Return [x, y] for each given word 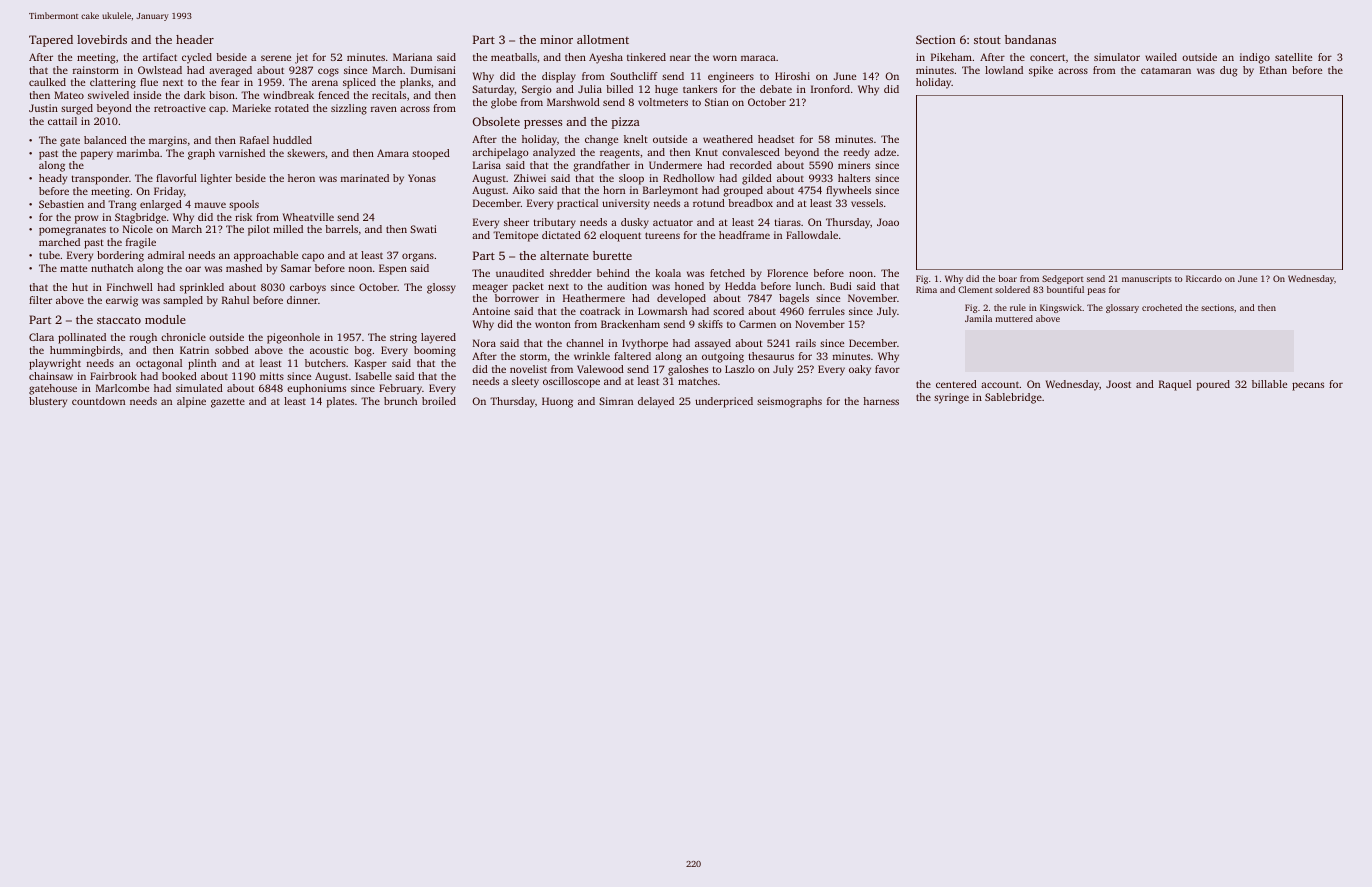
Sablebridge [1013, 398]
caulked [47, 82]
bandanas [1030, 39]
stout [987, 40]
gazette [228, 403]
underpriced [724, 402]
